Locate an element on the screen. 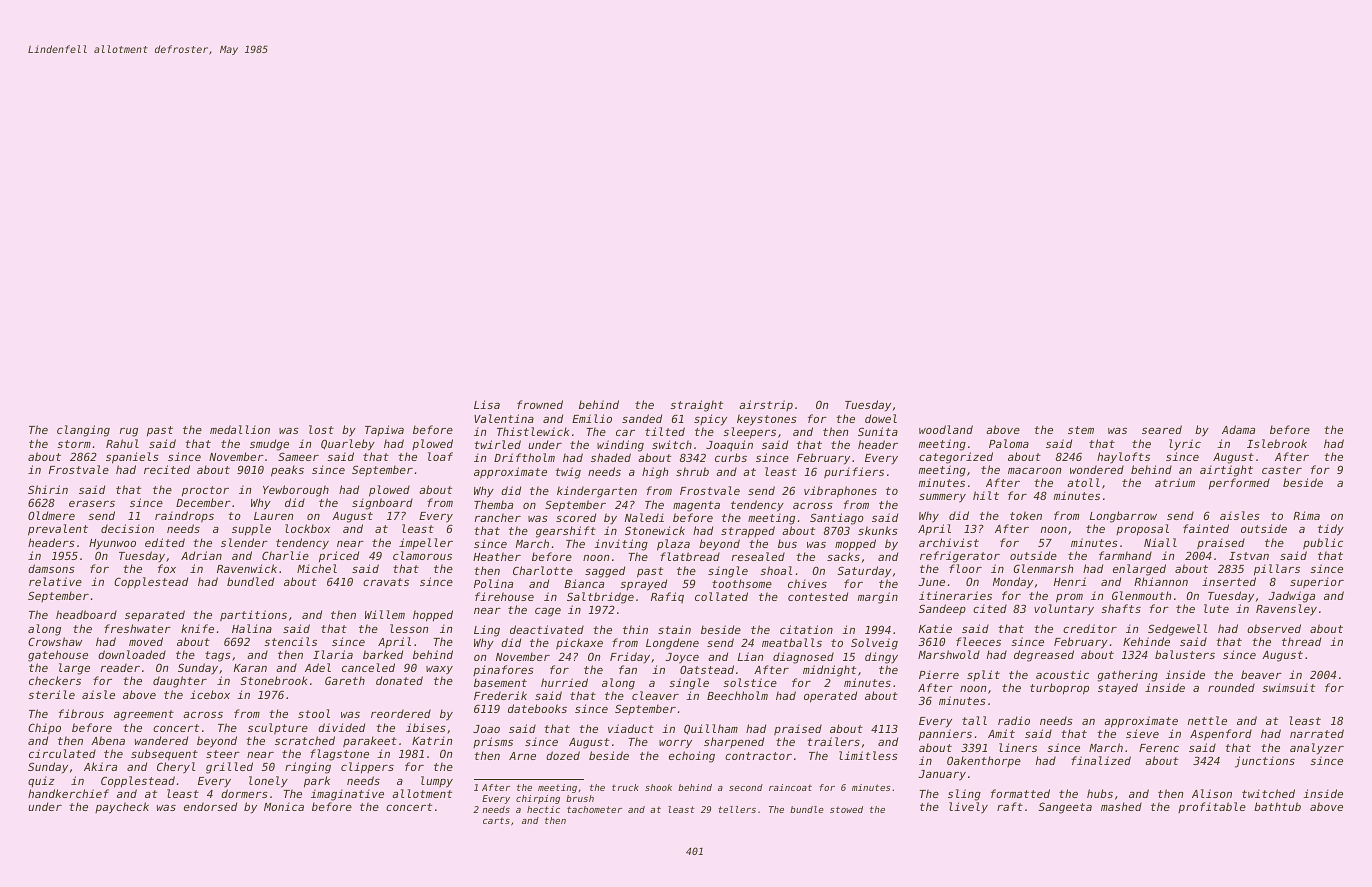 This screenshot has height=887, width=1372. carts is located at coordinates (496, 821).
